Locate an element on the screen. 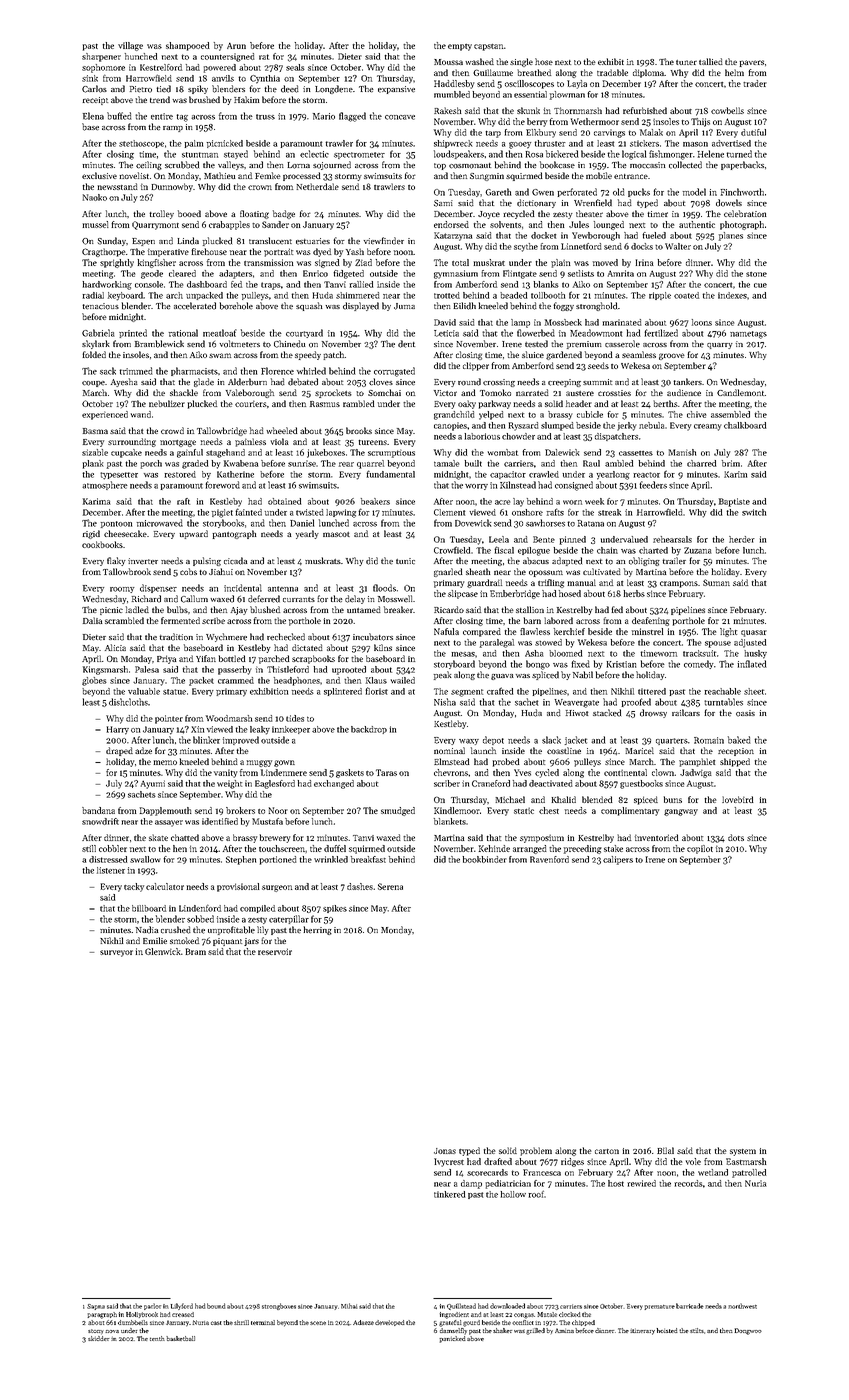  skidder is located at coordinates (99, 1338).
